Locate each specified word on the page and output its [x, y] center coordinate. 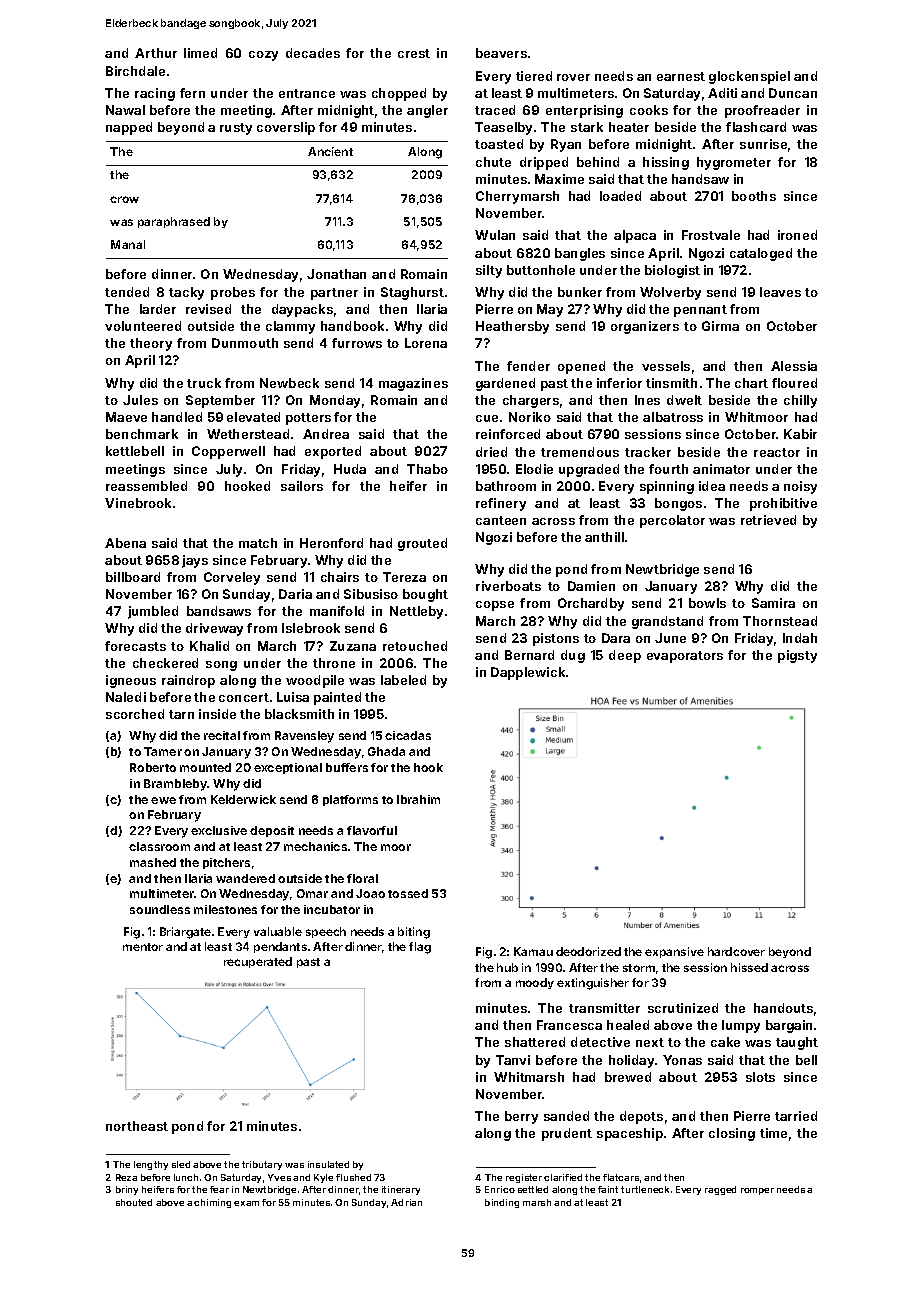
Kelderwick [243, 799]
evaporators [685, 657]
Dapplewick [528, 673]
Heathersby [512, 327]
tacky [186, 293]
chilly [800, 401]
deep [625, 656]
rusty [236, 129]
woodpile [315, 681]
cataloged [761, 254]
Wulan [495, 235]
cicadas [408, 735]
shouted [134, 1202]
